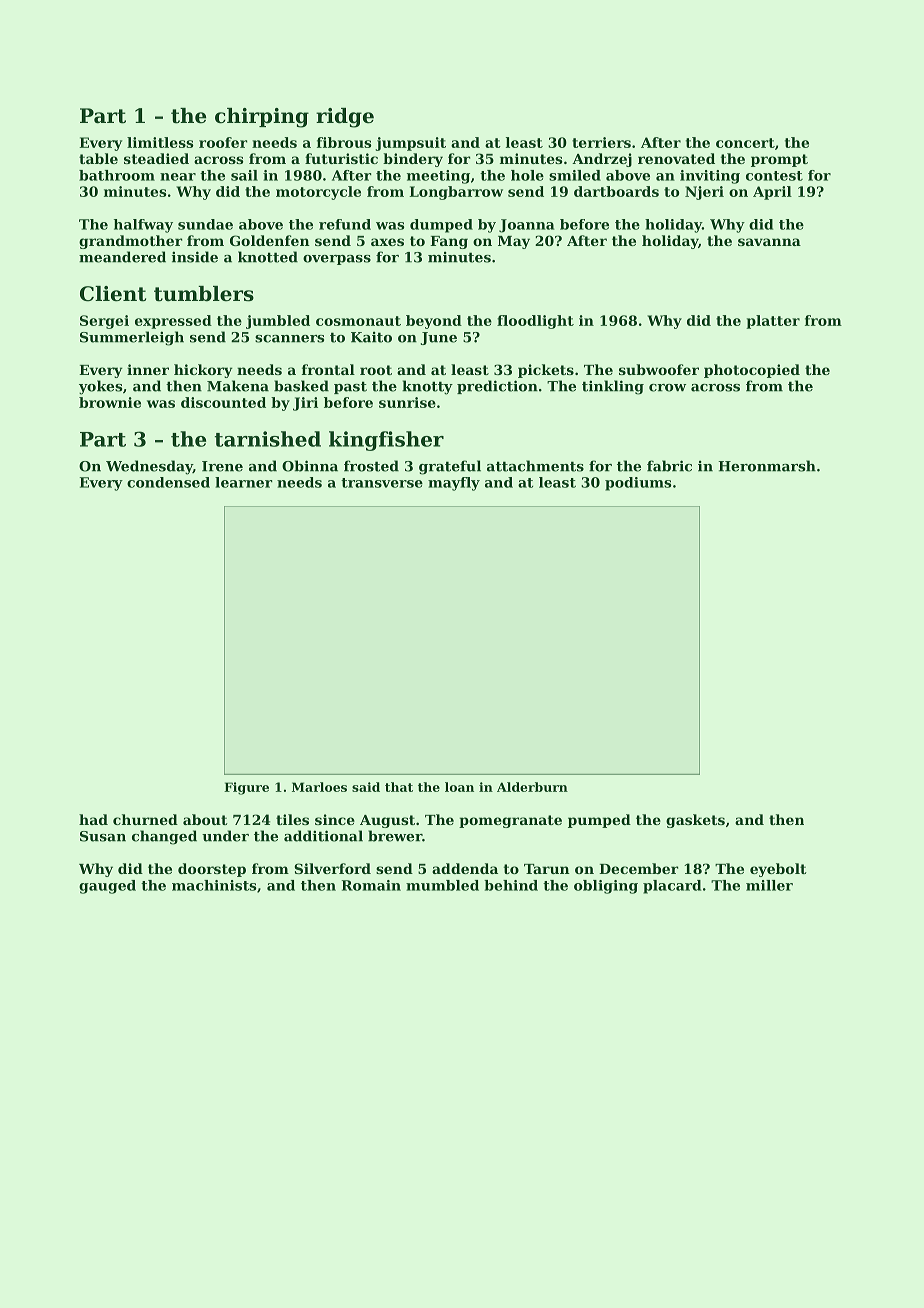 Image resolution: width=924 pixels, height=1308 pixels. What do you see at coordinates (745, 143) in the image?
I see `concert` at bounding box center [745, 143].
